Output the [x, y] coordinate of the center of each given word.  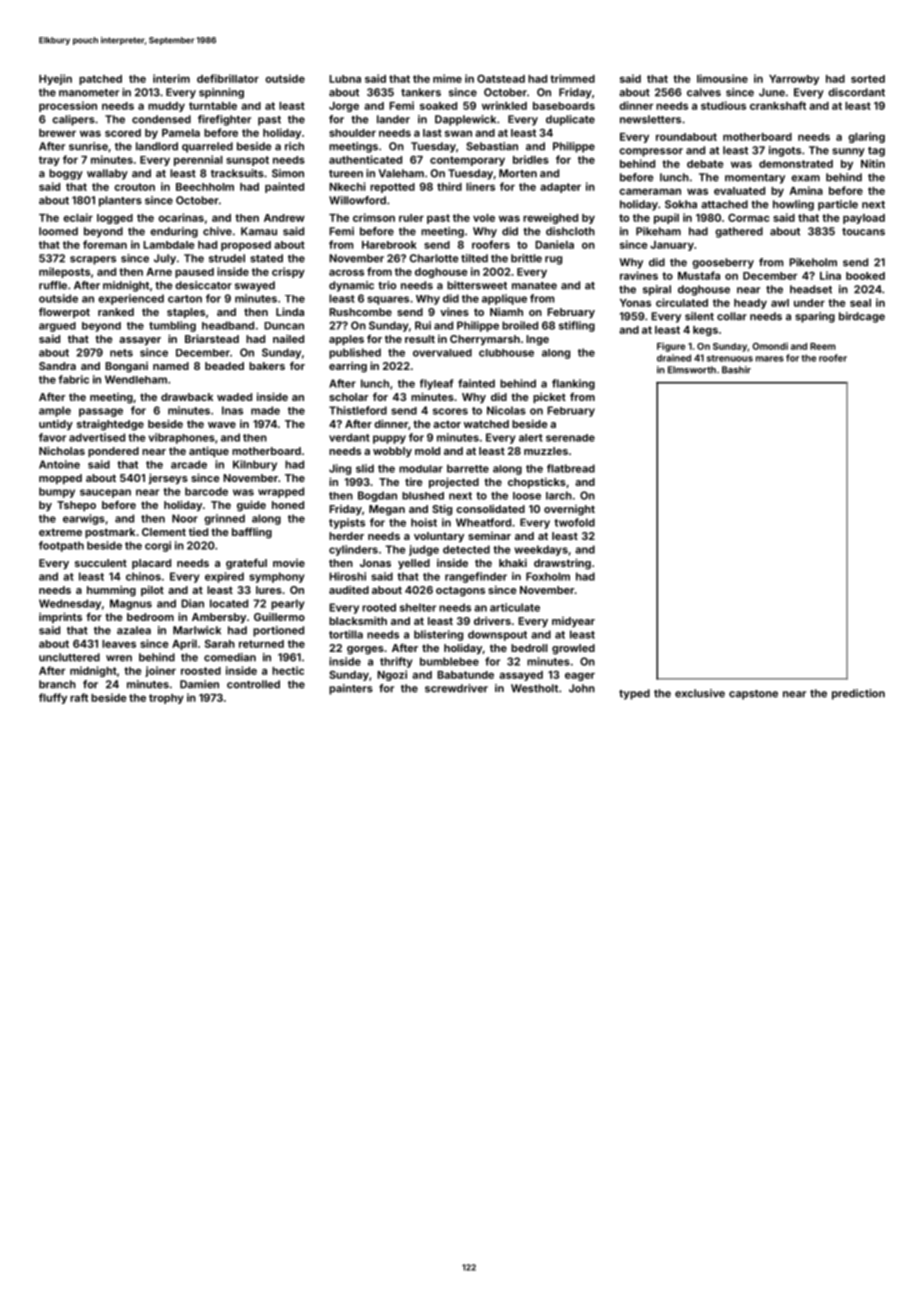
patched [100, 80]
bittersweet [477, 285]
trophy [166, 699]
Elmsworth [692, 370]
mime [447, 78]
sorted [868, 79]
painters [351, 689]
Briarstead [212, 338]
